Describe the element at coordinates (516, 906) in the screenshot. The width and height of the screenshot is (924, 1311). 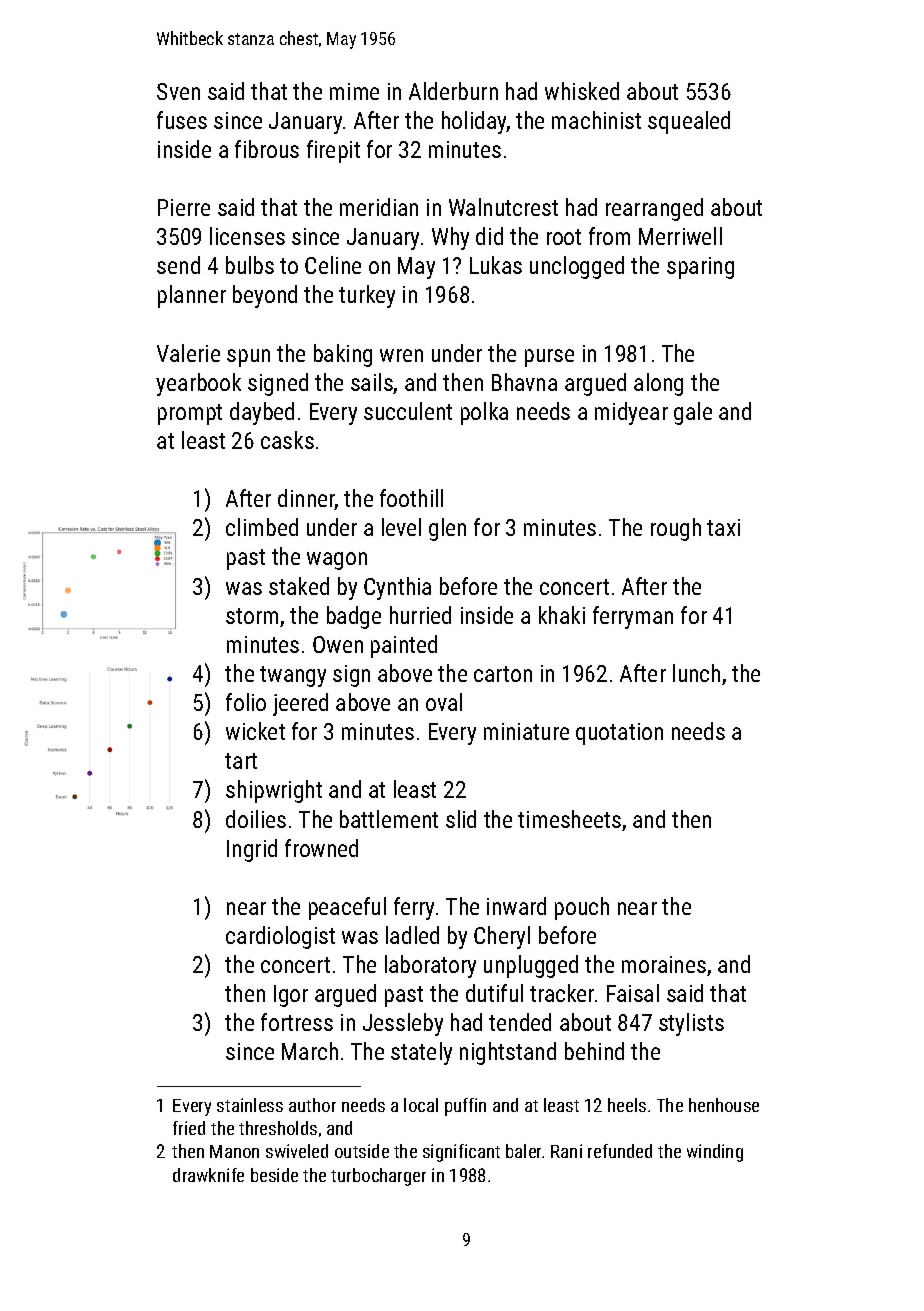
I see `inward` at that location.
